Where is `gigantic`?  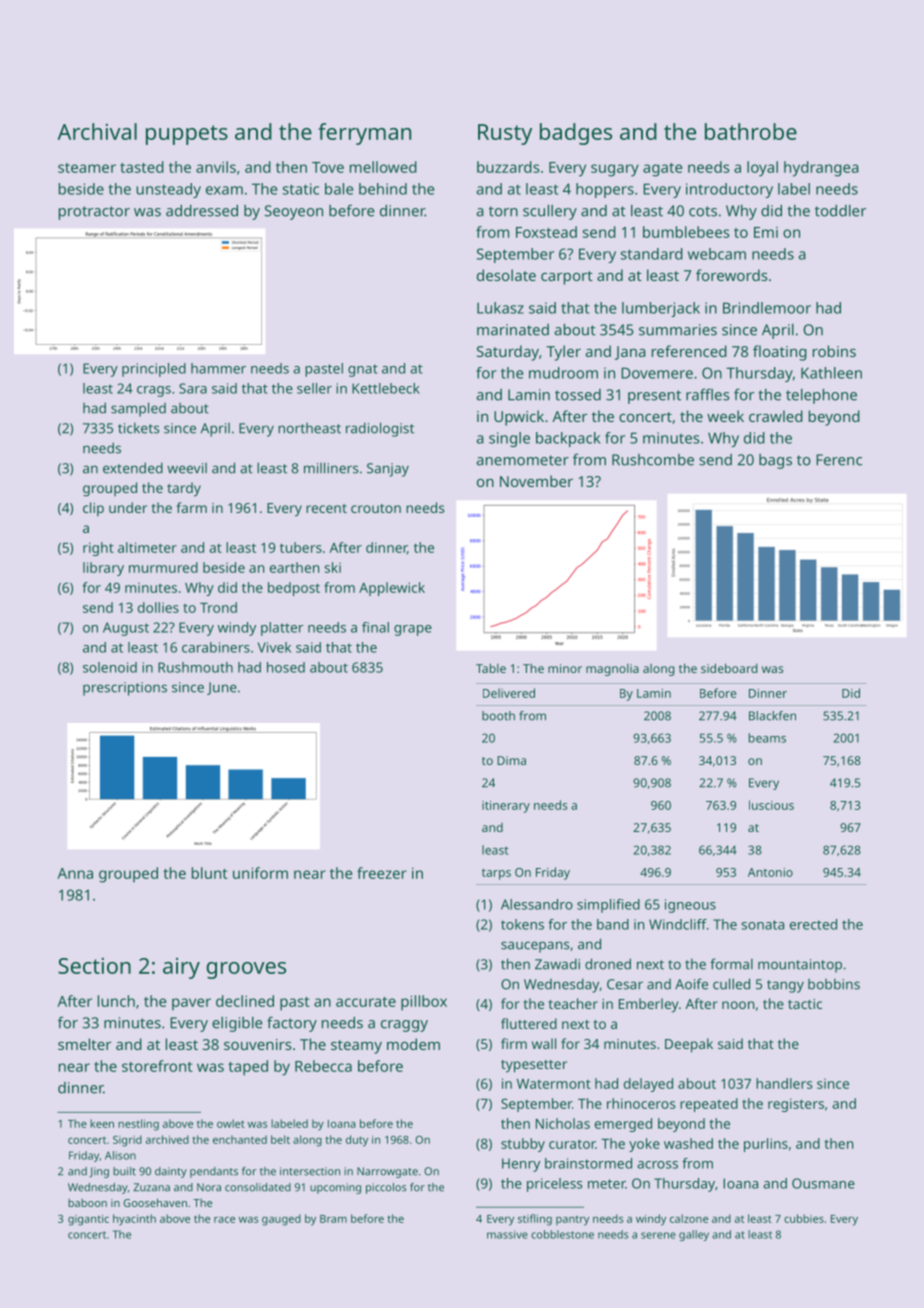
gigantic is located at coordinates (88, 1220).
